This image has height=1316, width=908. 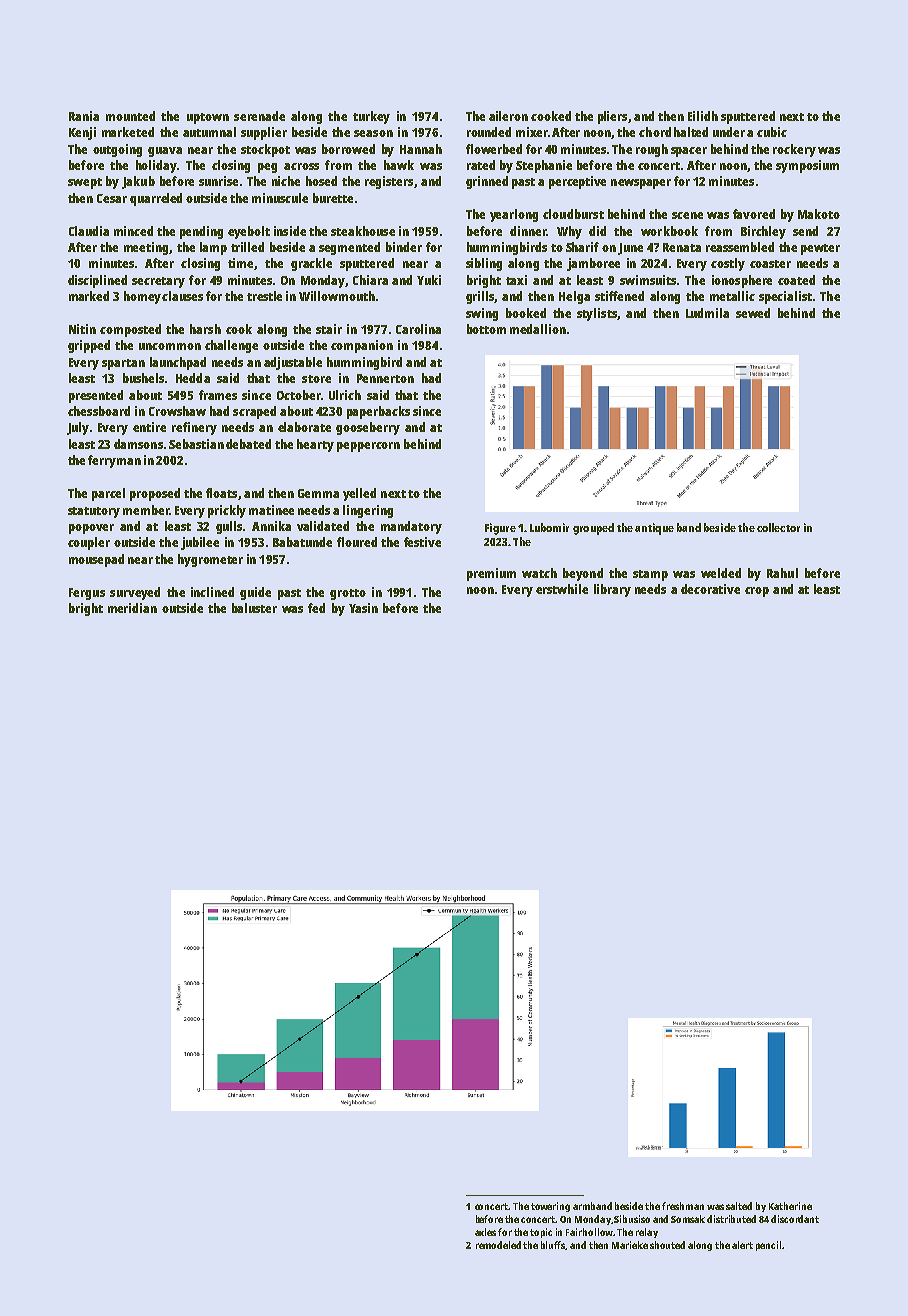 I want to click on freshman, so click(x=683, y=1206).
